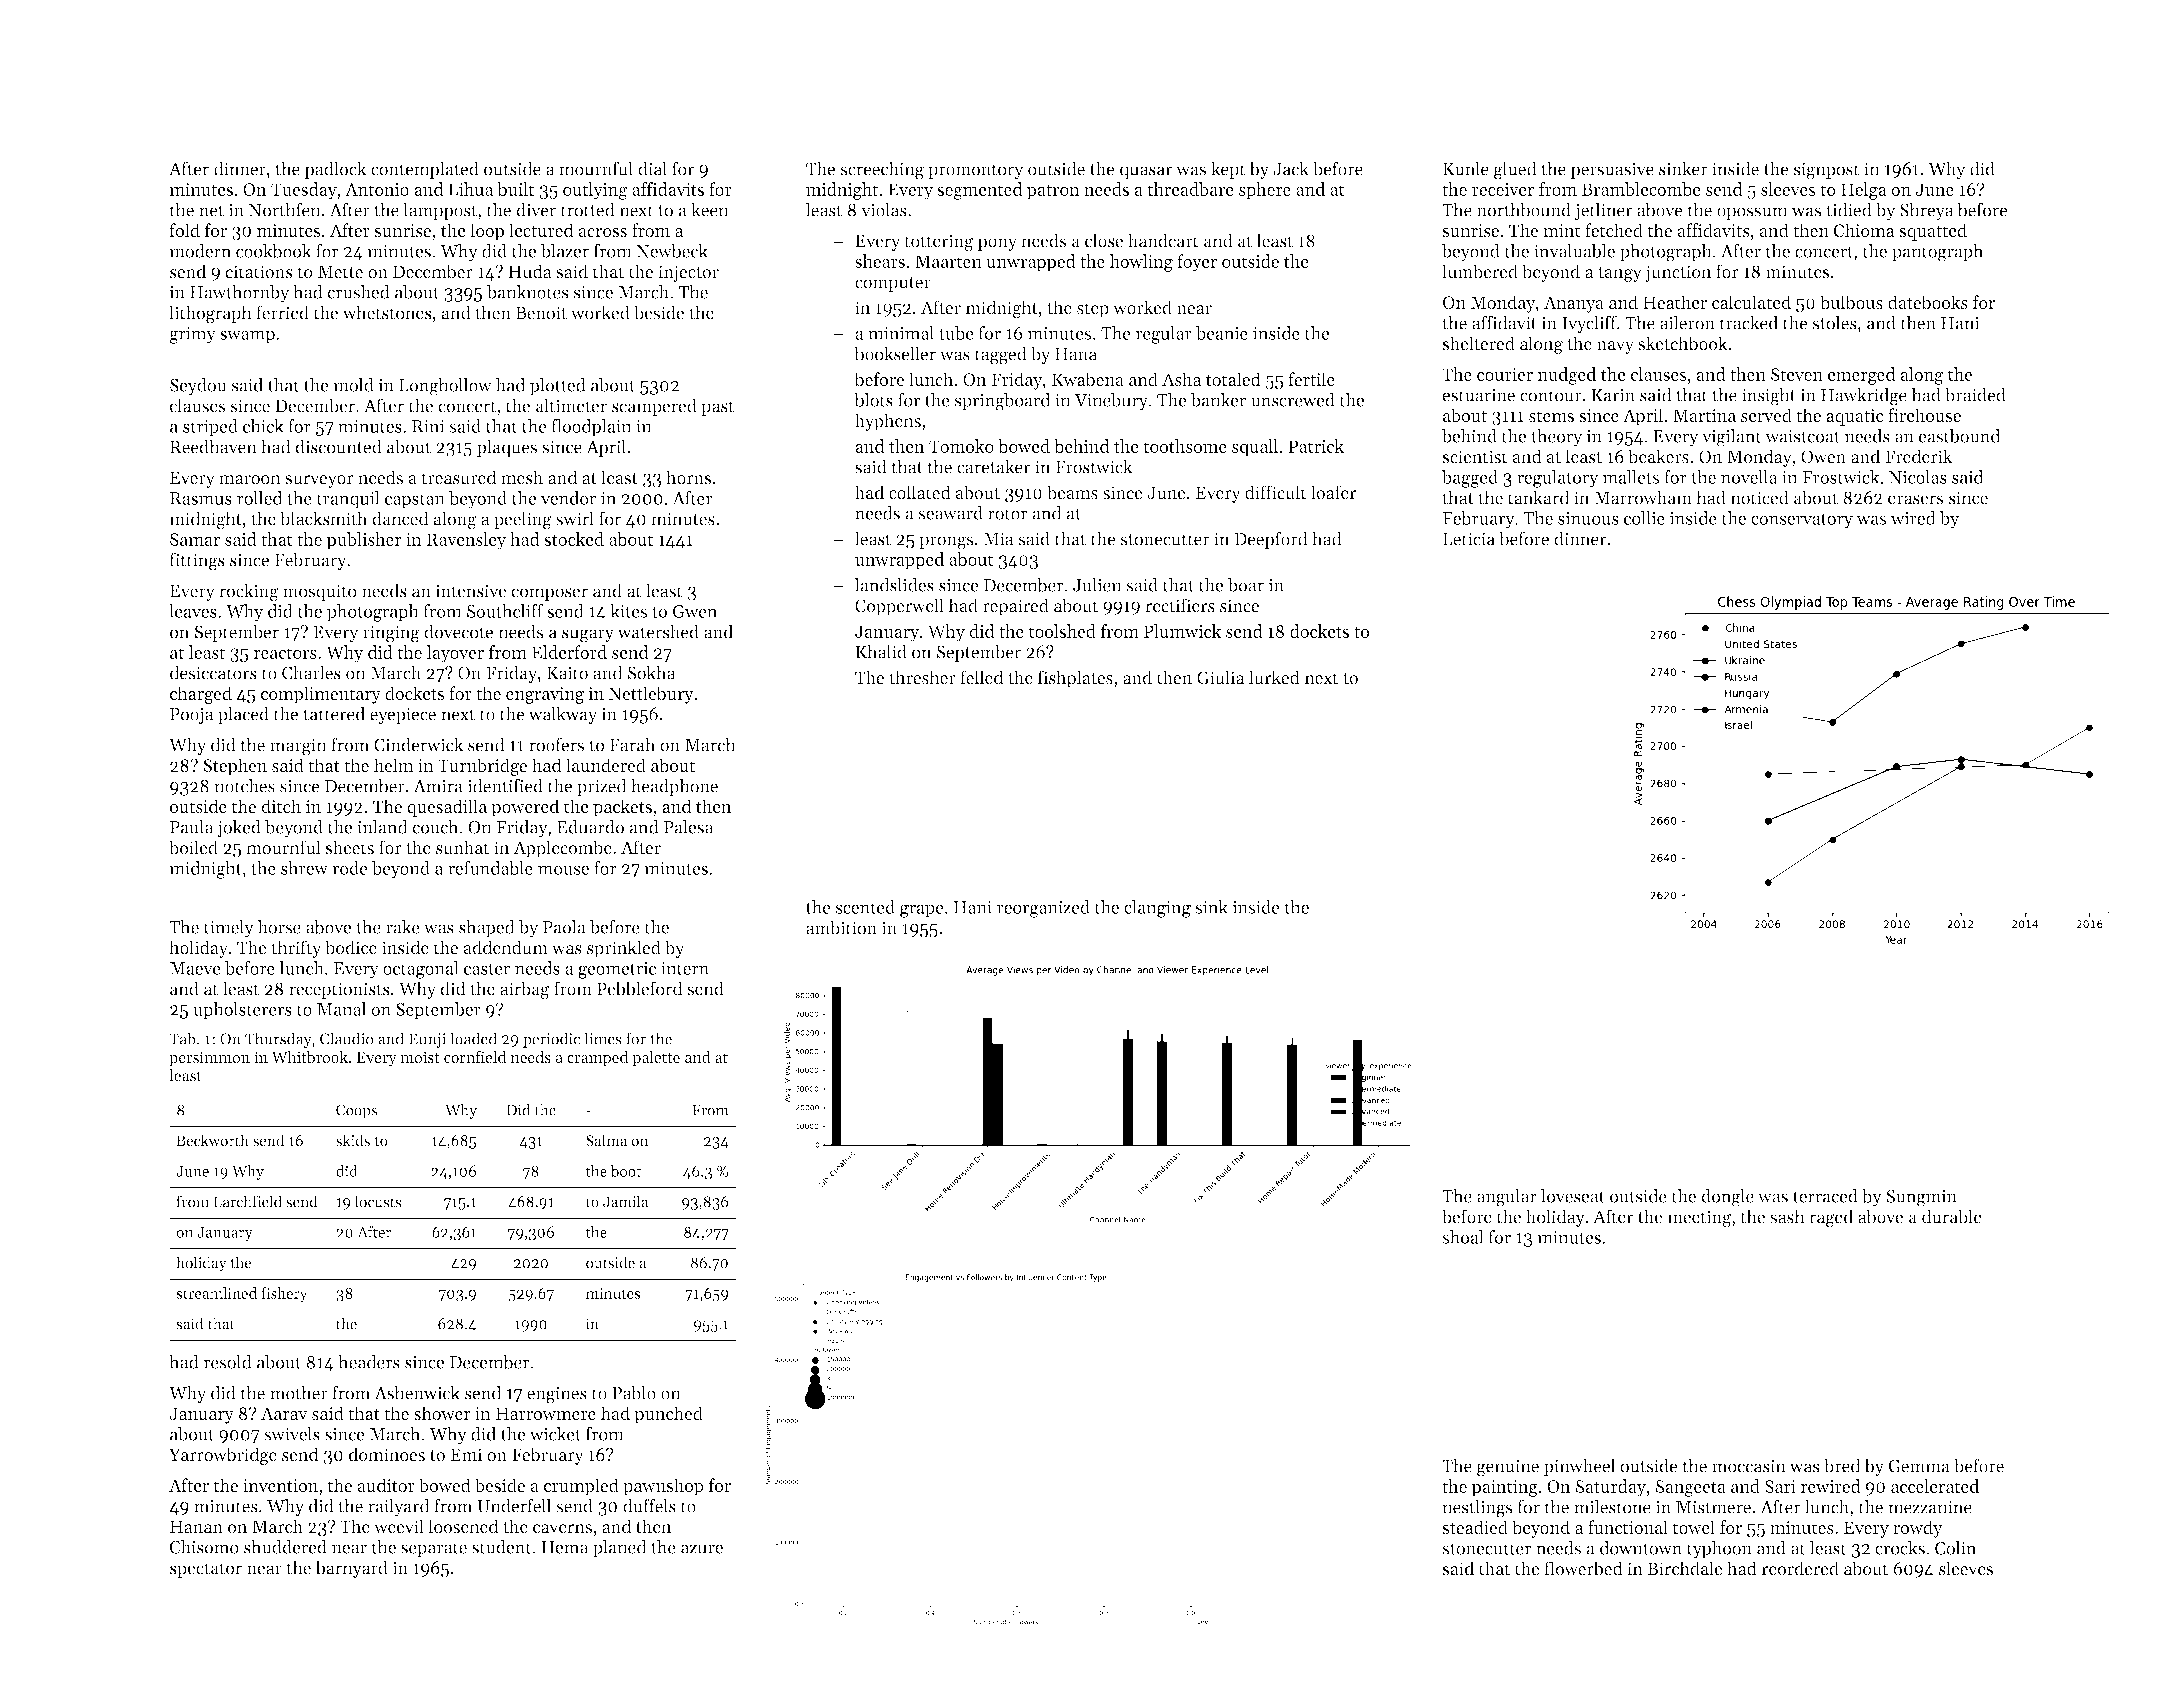 The height and width of the document is (1683, 2178). What do you see at coordinates (1921, 1198) in the document?
I see `Sungmin` at bounding box center [1921, 1198].
